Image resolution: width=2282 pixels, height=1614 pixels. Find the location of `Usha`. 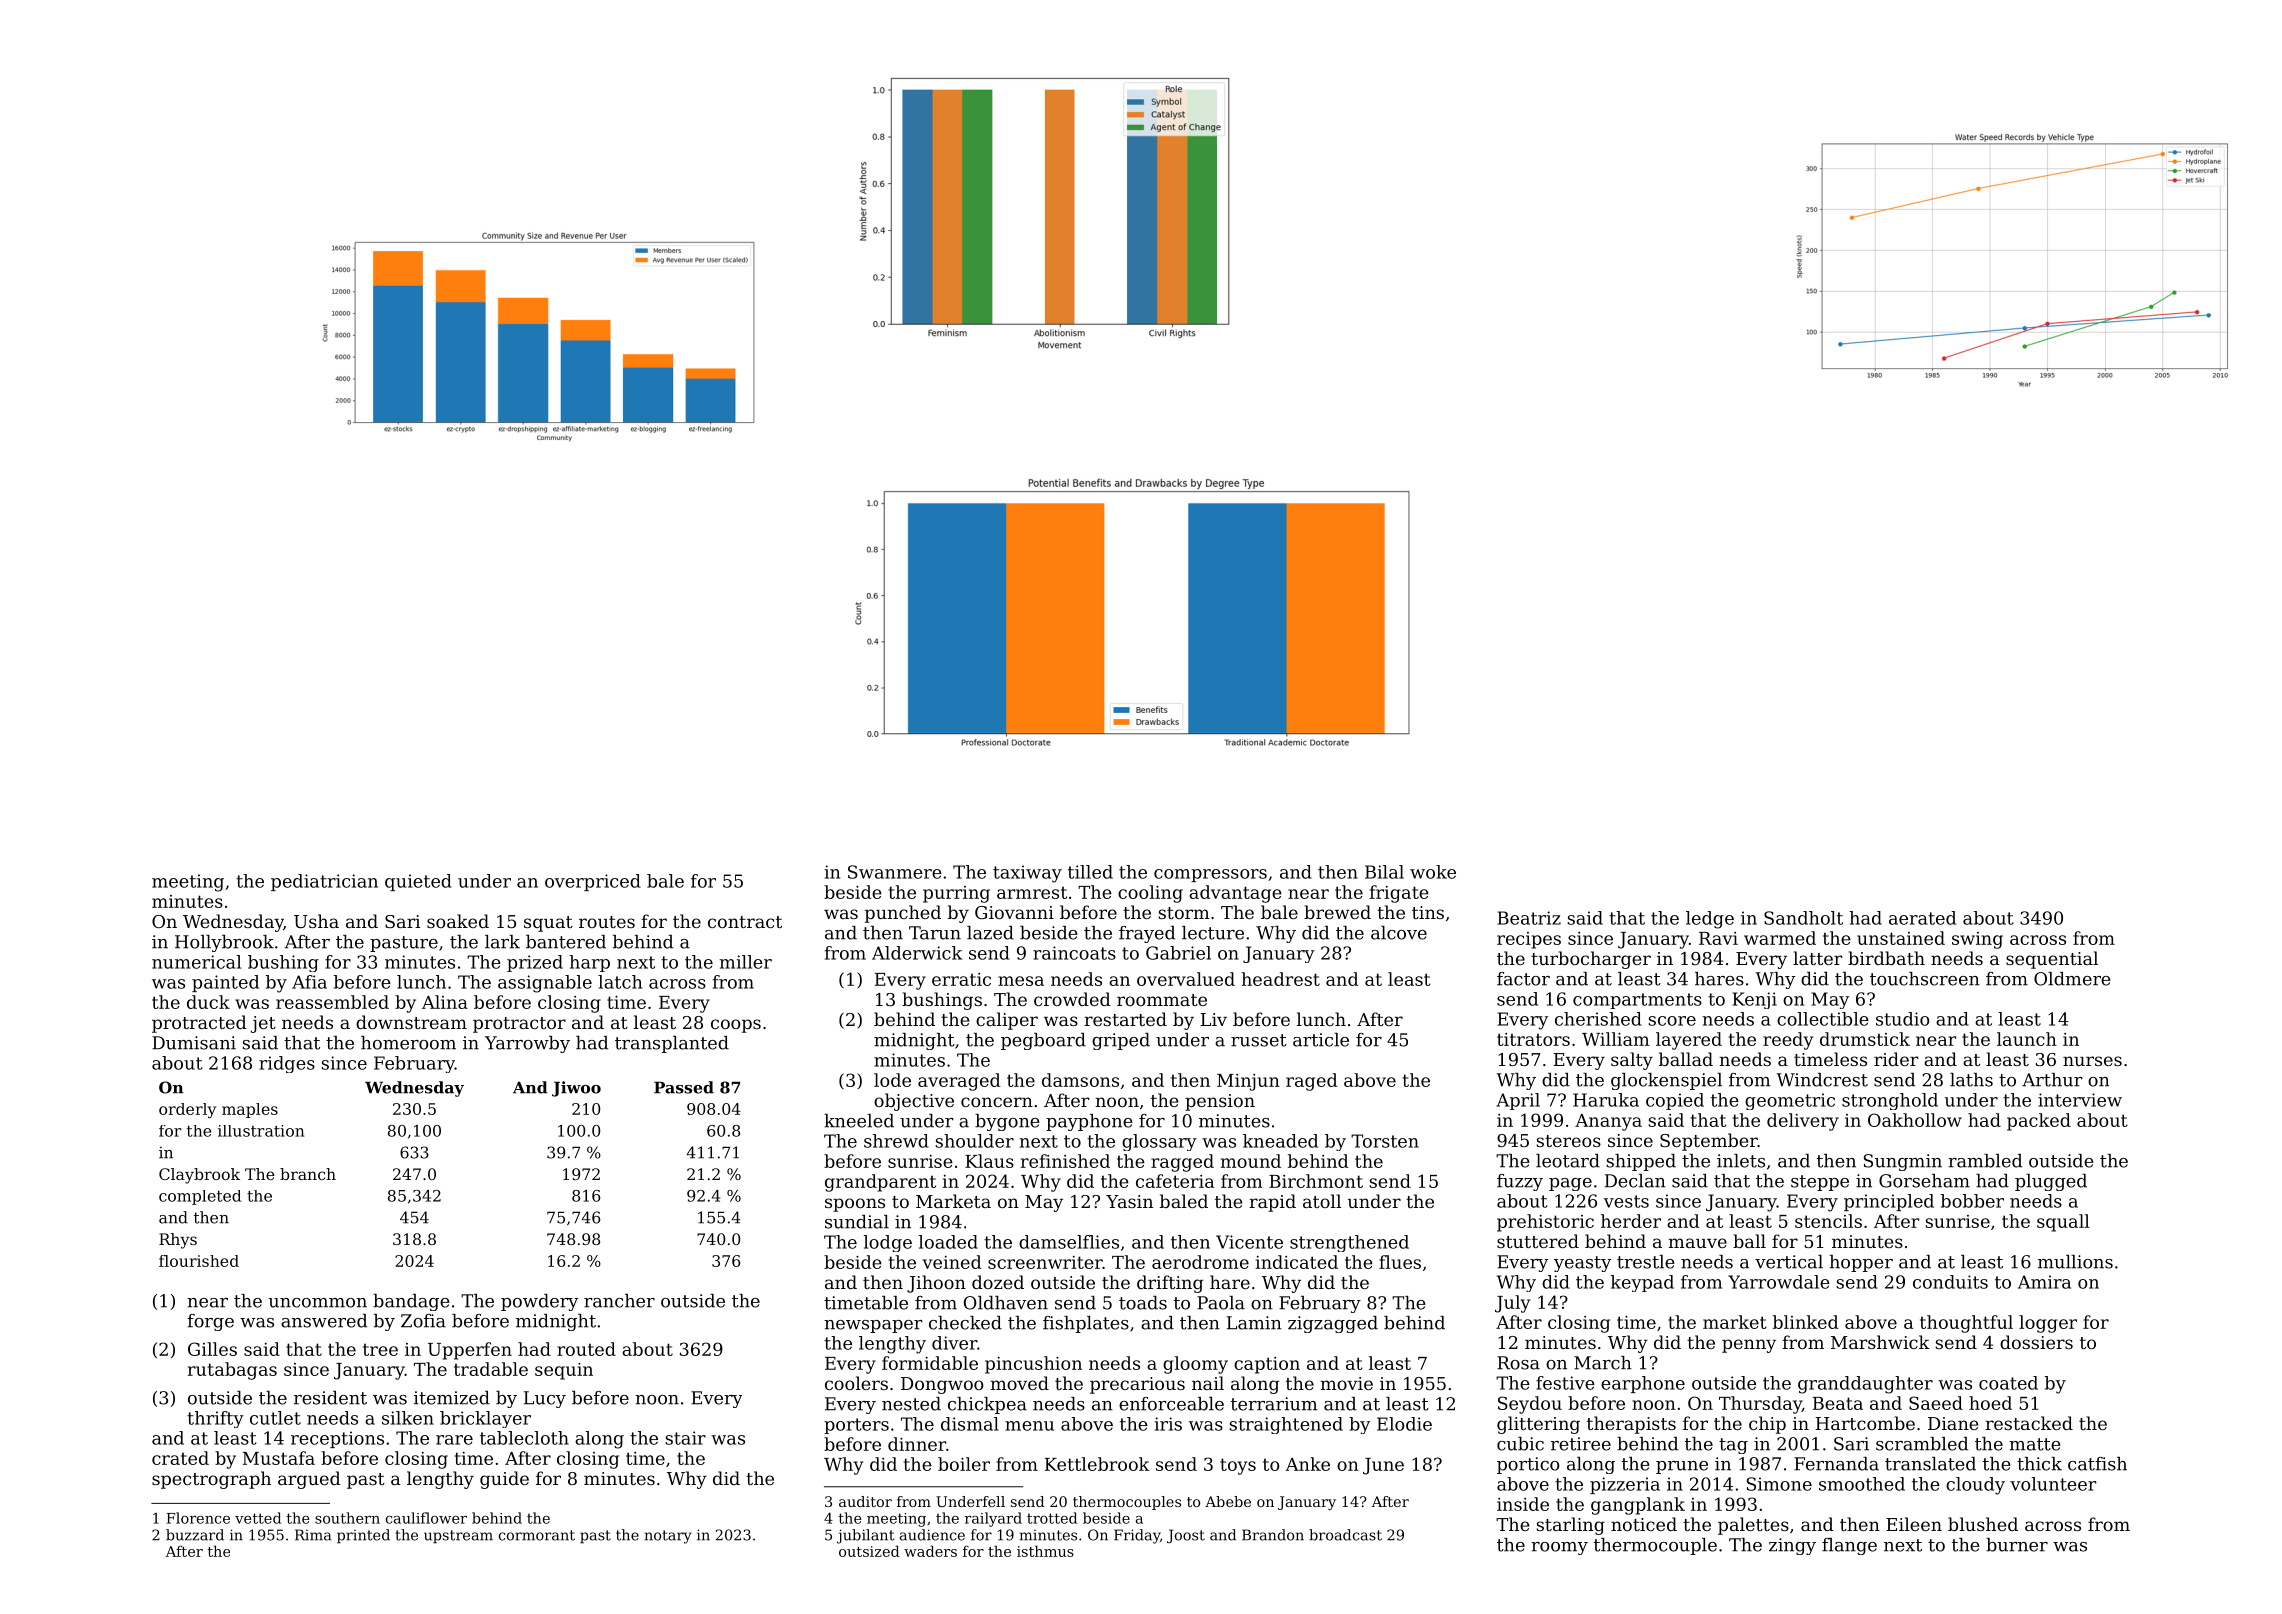

Usha is located at coordinates (316, 921).
